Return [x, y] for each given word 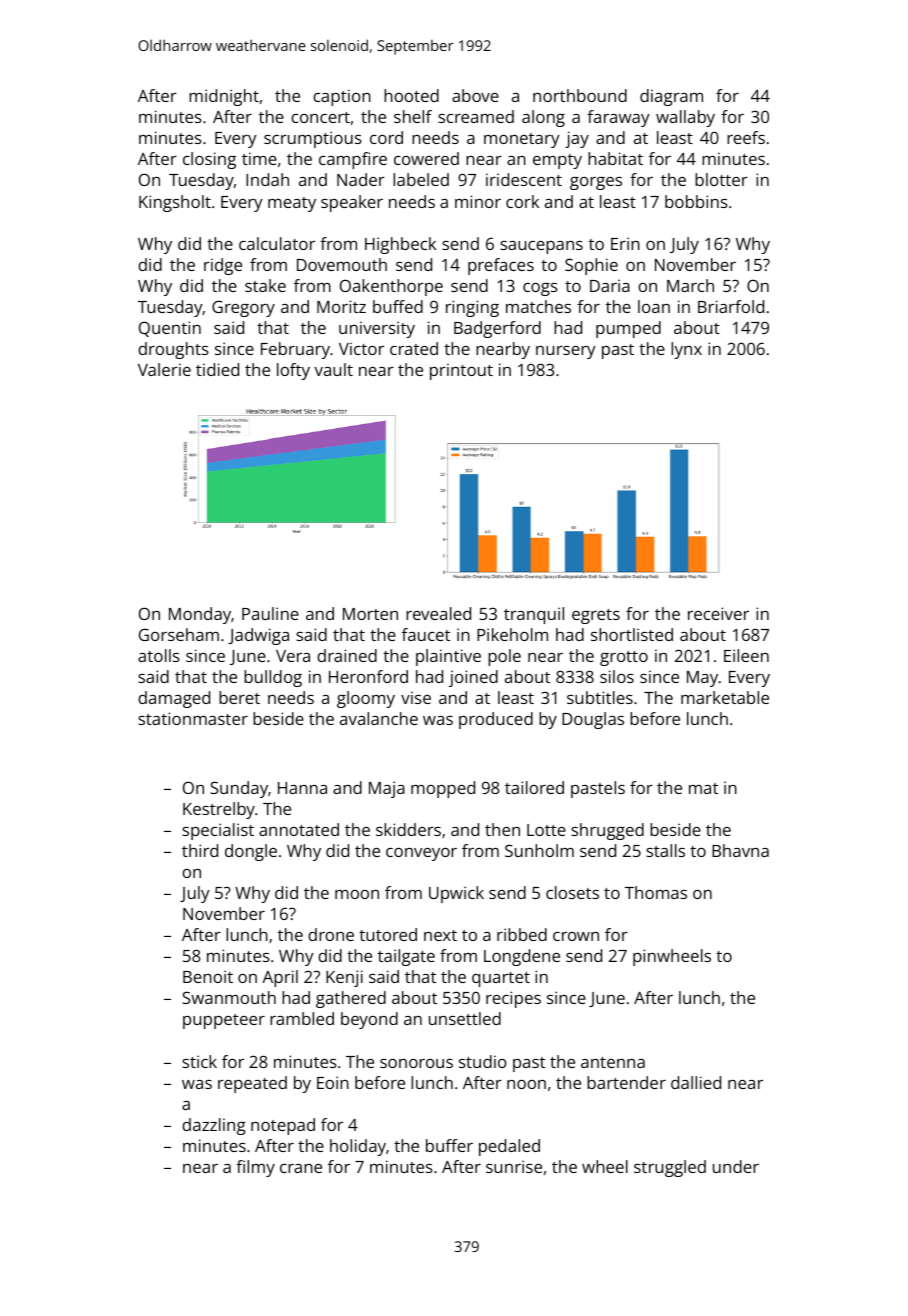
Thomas [656, 892]
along [543, 118]
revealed [438, 613]
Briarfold [731, 306]
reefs [746, 137]
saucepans [541, 247]
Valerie [164, 369]
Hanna [302, 788]
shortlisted [632, 634]
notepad [283, 1126]
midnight [224, 97]
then [502, 829]
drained [347, 655]
